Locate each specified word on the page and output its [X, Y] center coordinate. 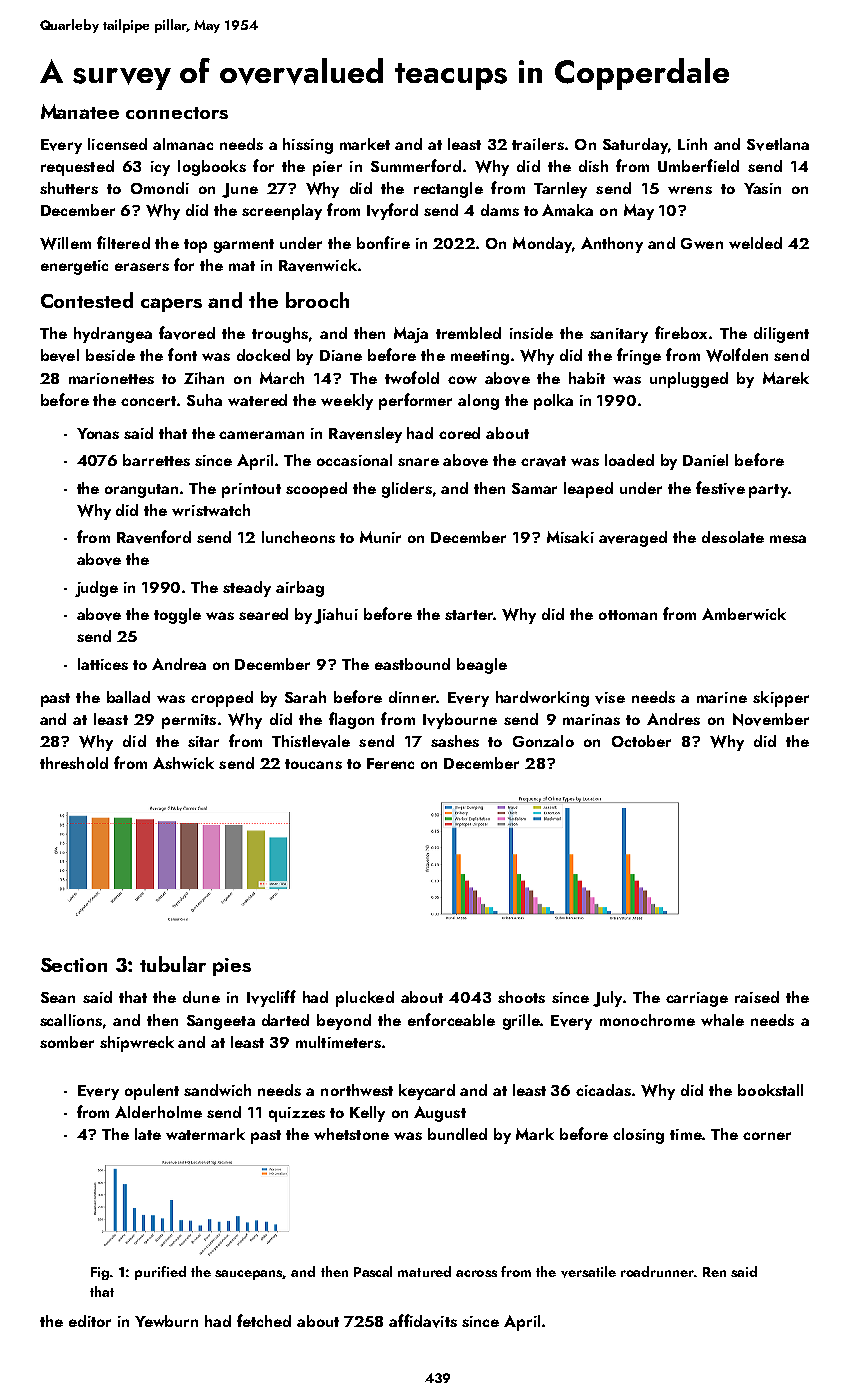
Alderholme [158, 1112]
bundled [457, 1134]
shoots [521, 997]
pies [232, 967]
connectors [177, 113]
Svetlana [778, 144]
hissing [308, 146]
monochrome [647, 1020]
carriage [697, 999]
